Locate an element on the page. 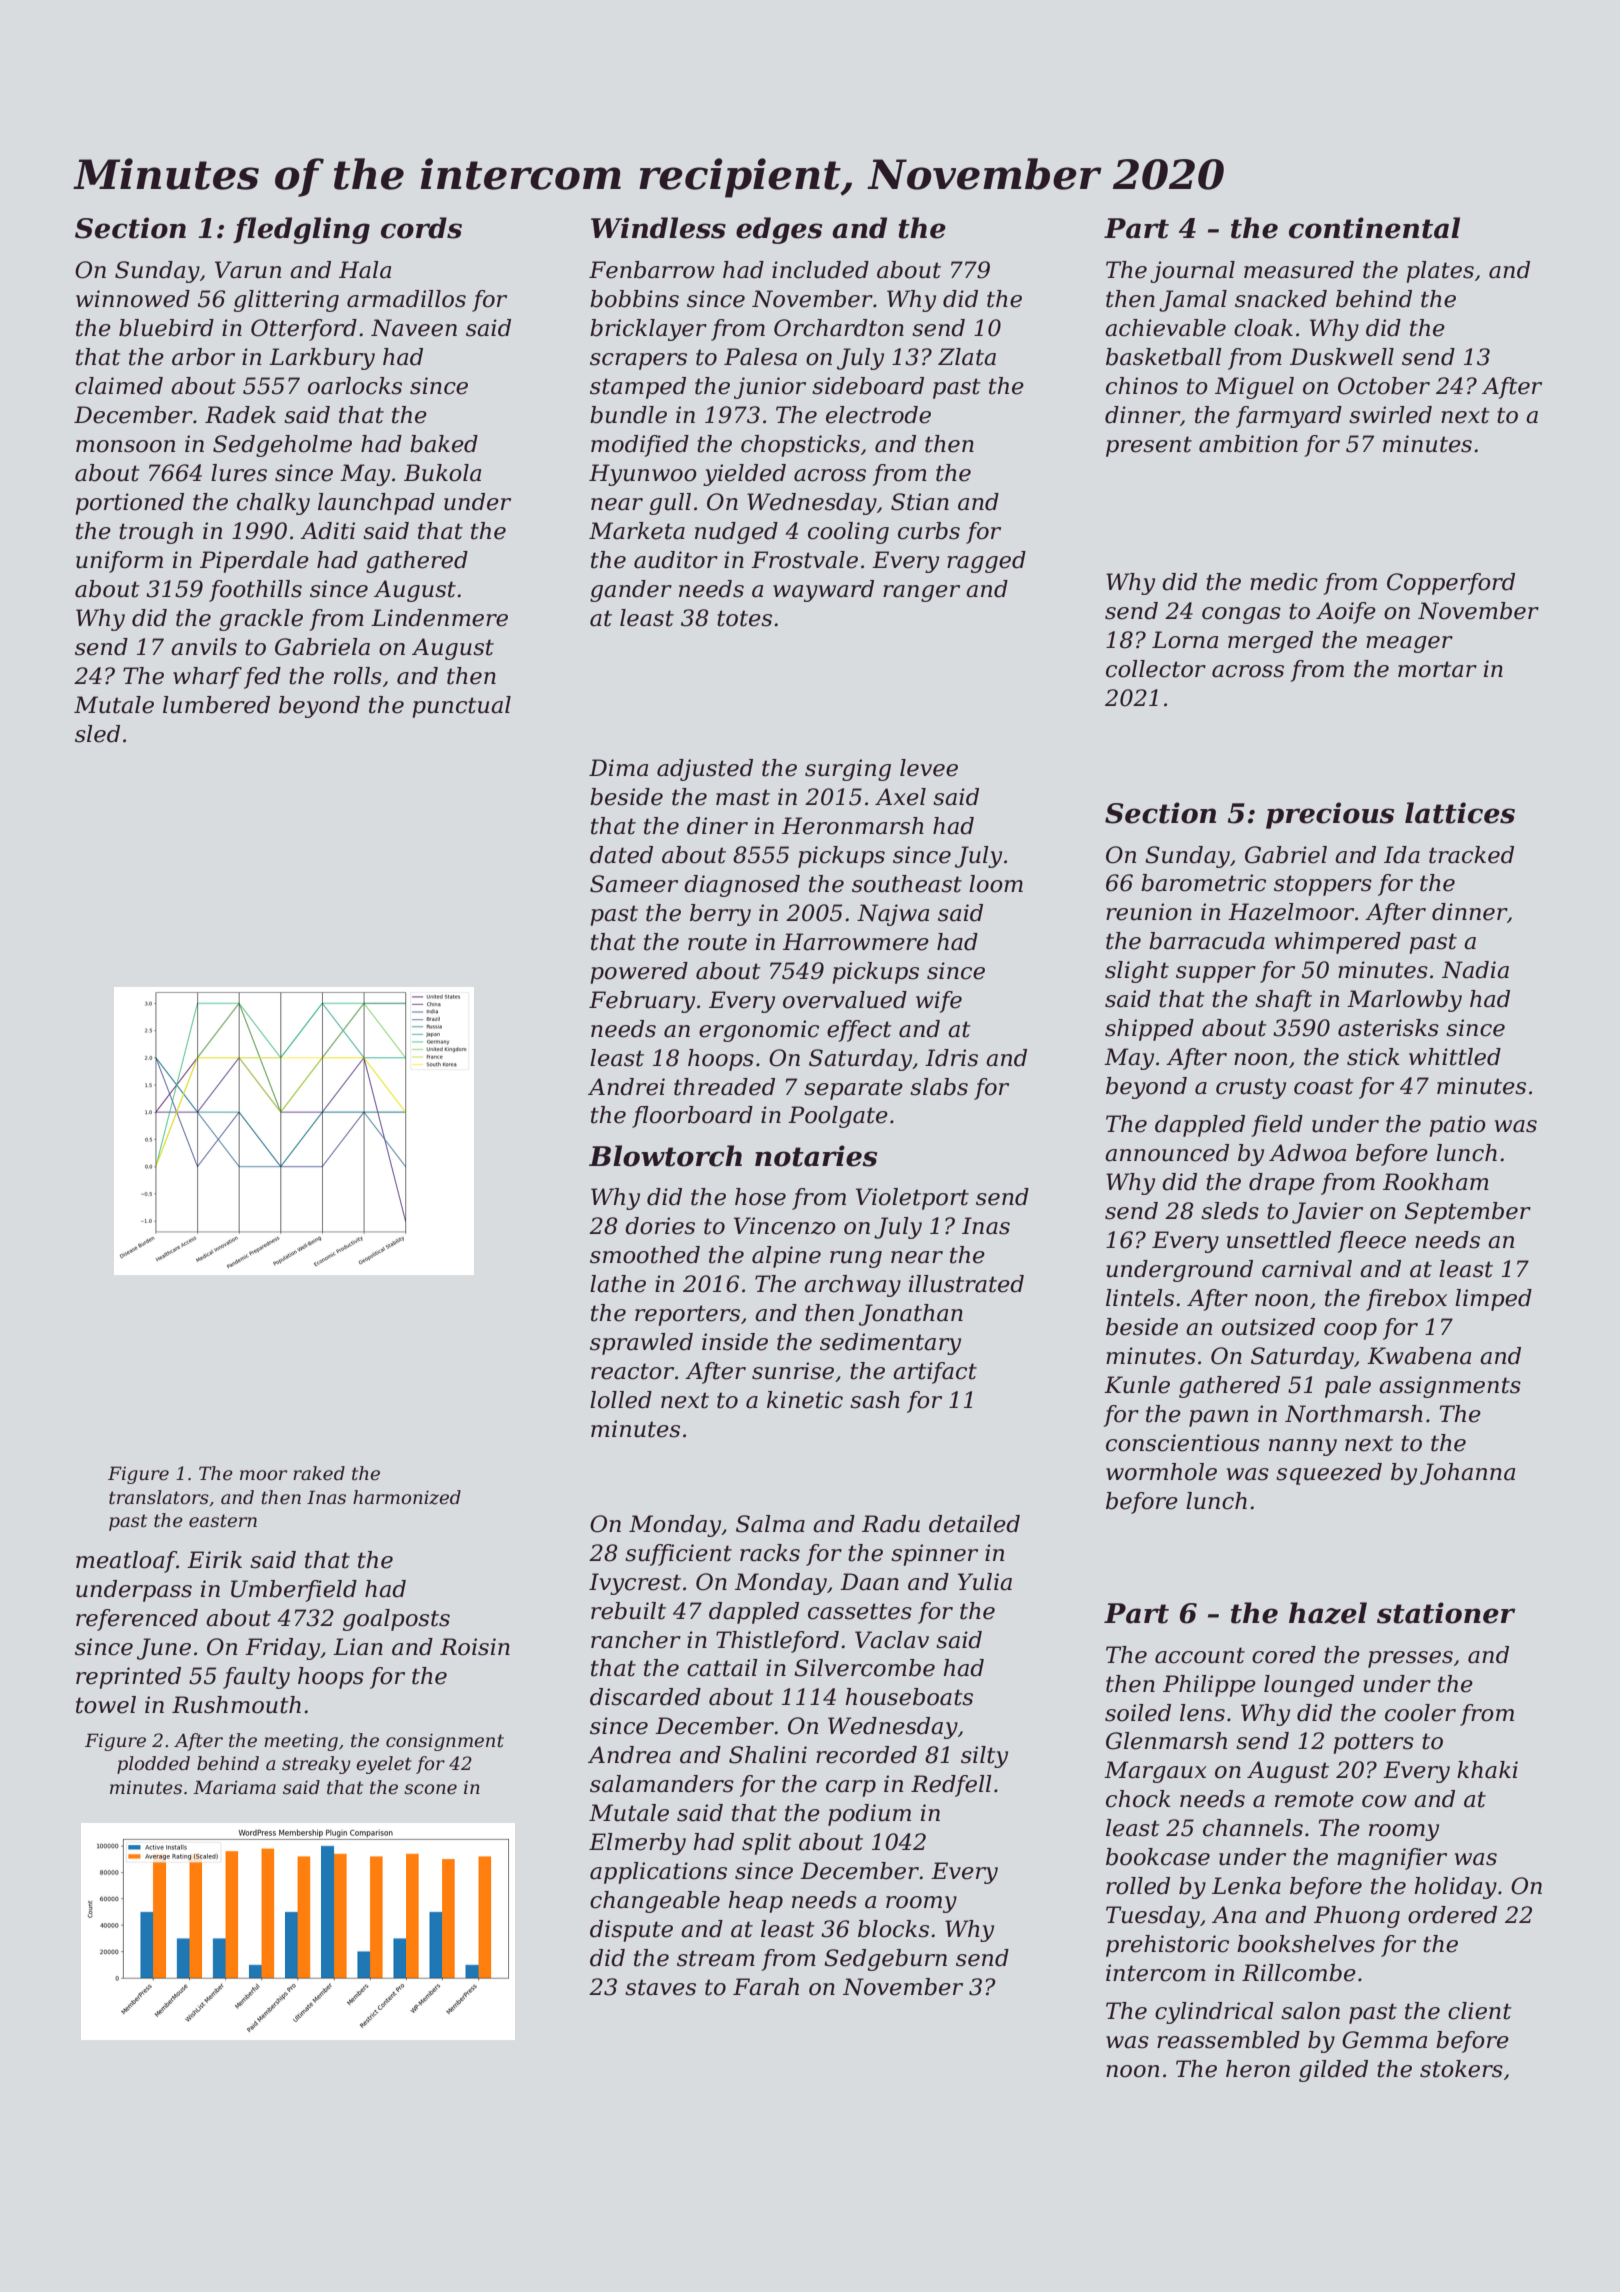 The height and width of the image is (2292, 1620). precious is located at coordinates (1330, 815).
